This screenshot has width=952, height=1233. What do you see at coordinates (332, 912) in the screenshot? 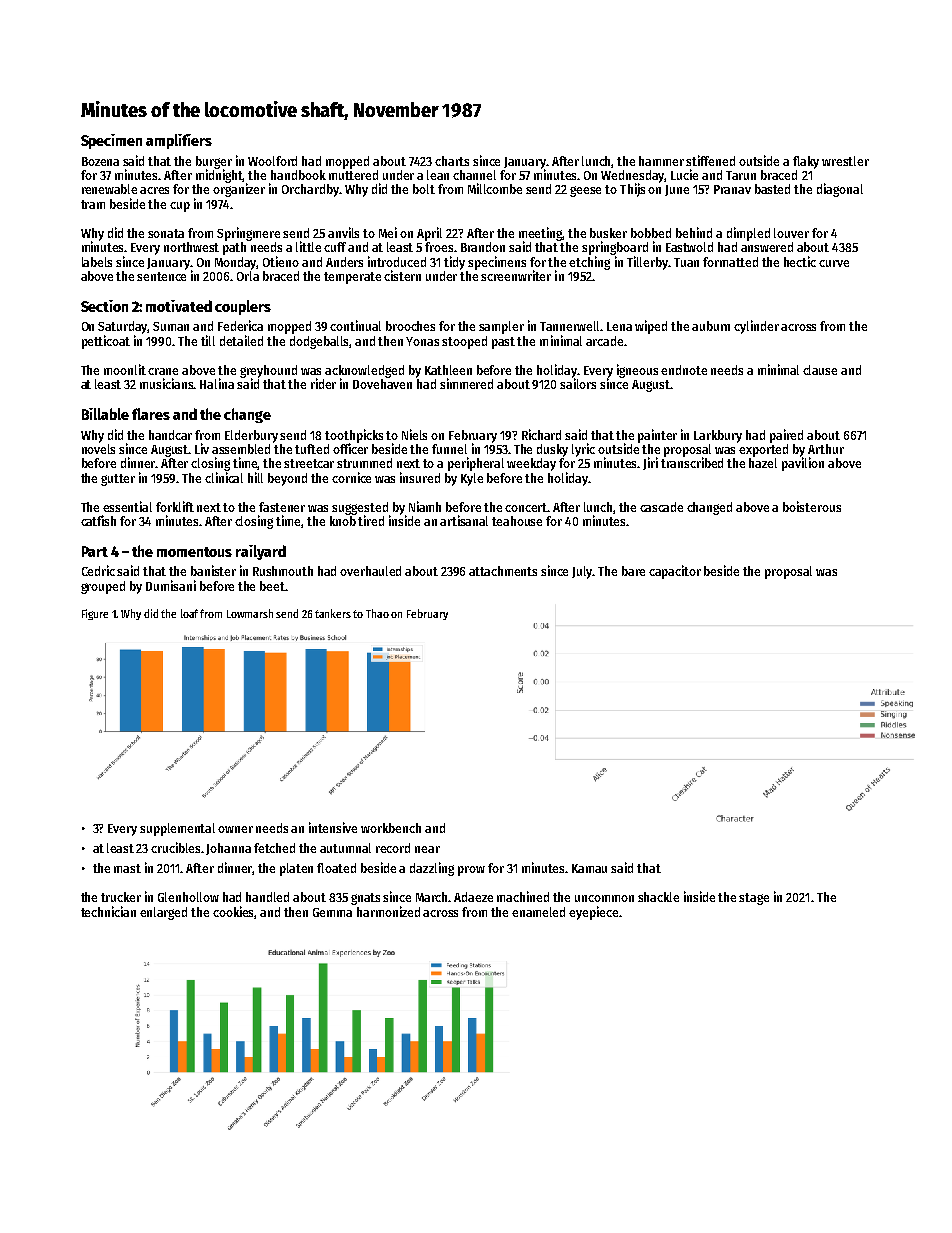
I see `Gemma` at bounding box center [332, 912].
